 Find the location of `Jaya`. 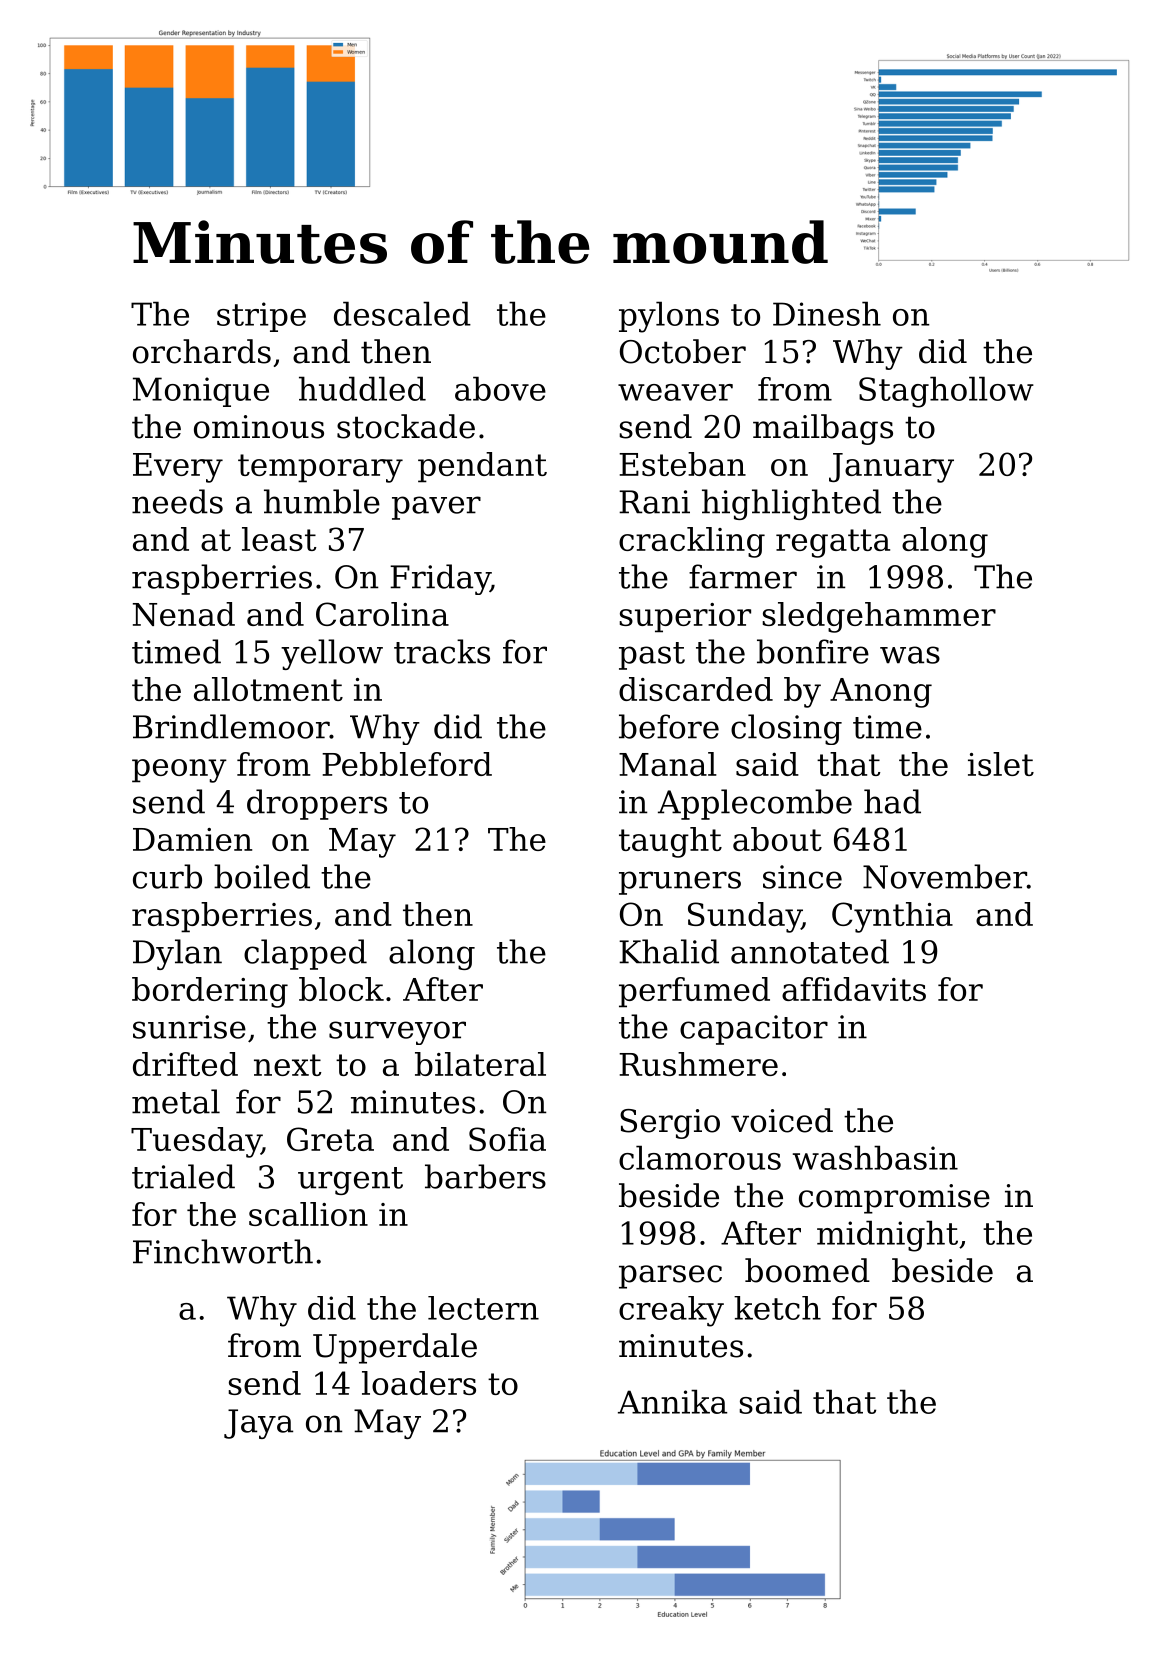

Jaya is located at coordinates (258, 1424).
